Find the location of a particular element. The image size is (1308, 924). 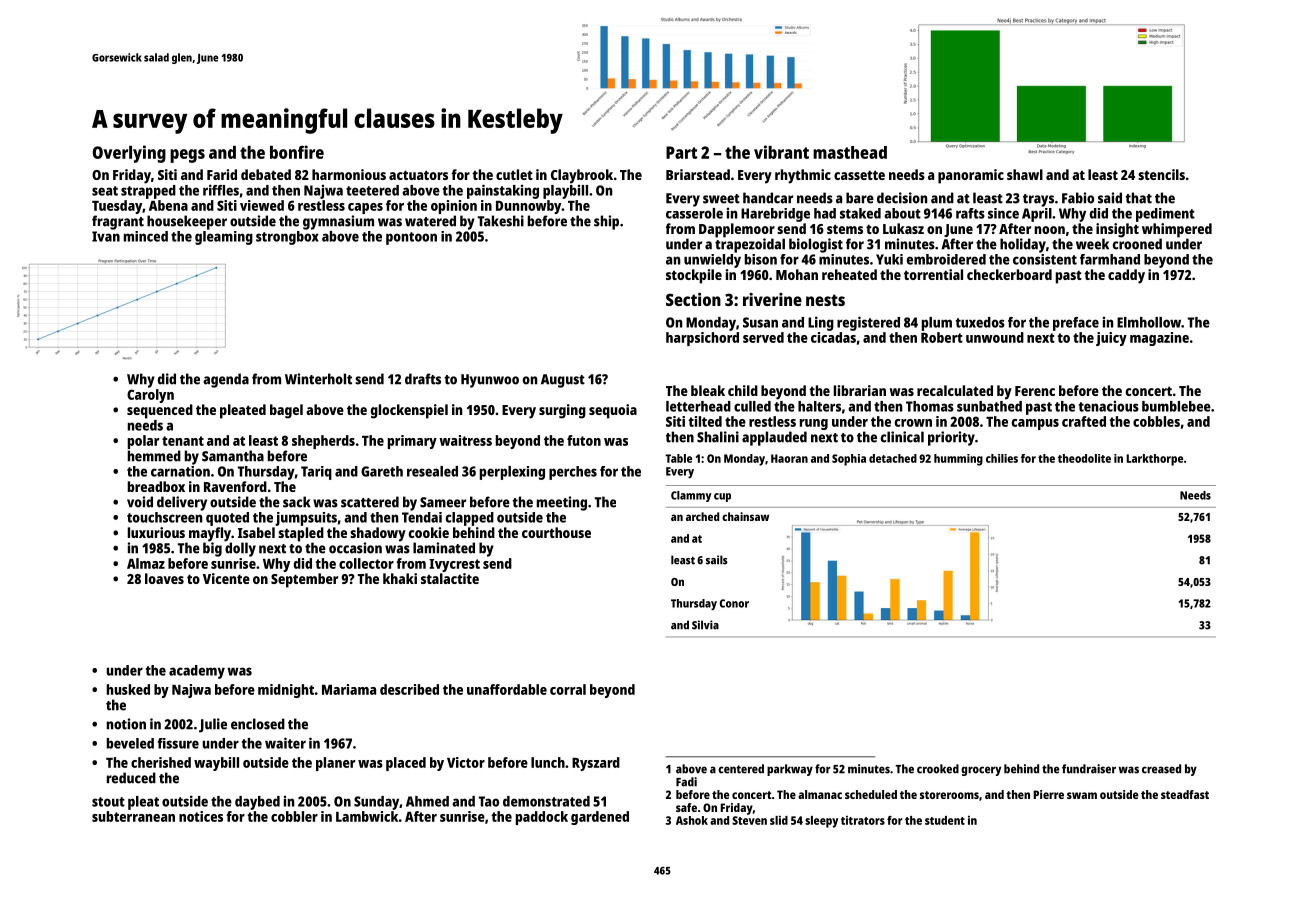

masthead is located at coordinates (850, 152).
